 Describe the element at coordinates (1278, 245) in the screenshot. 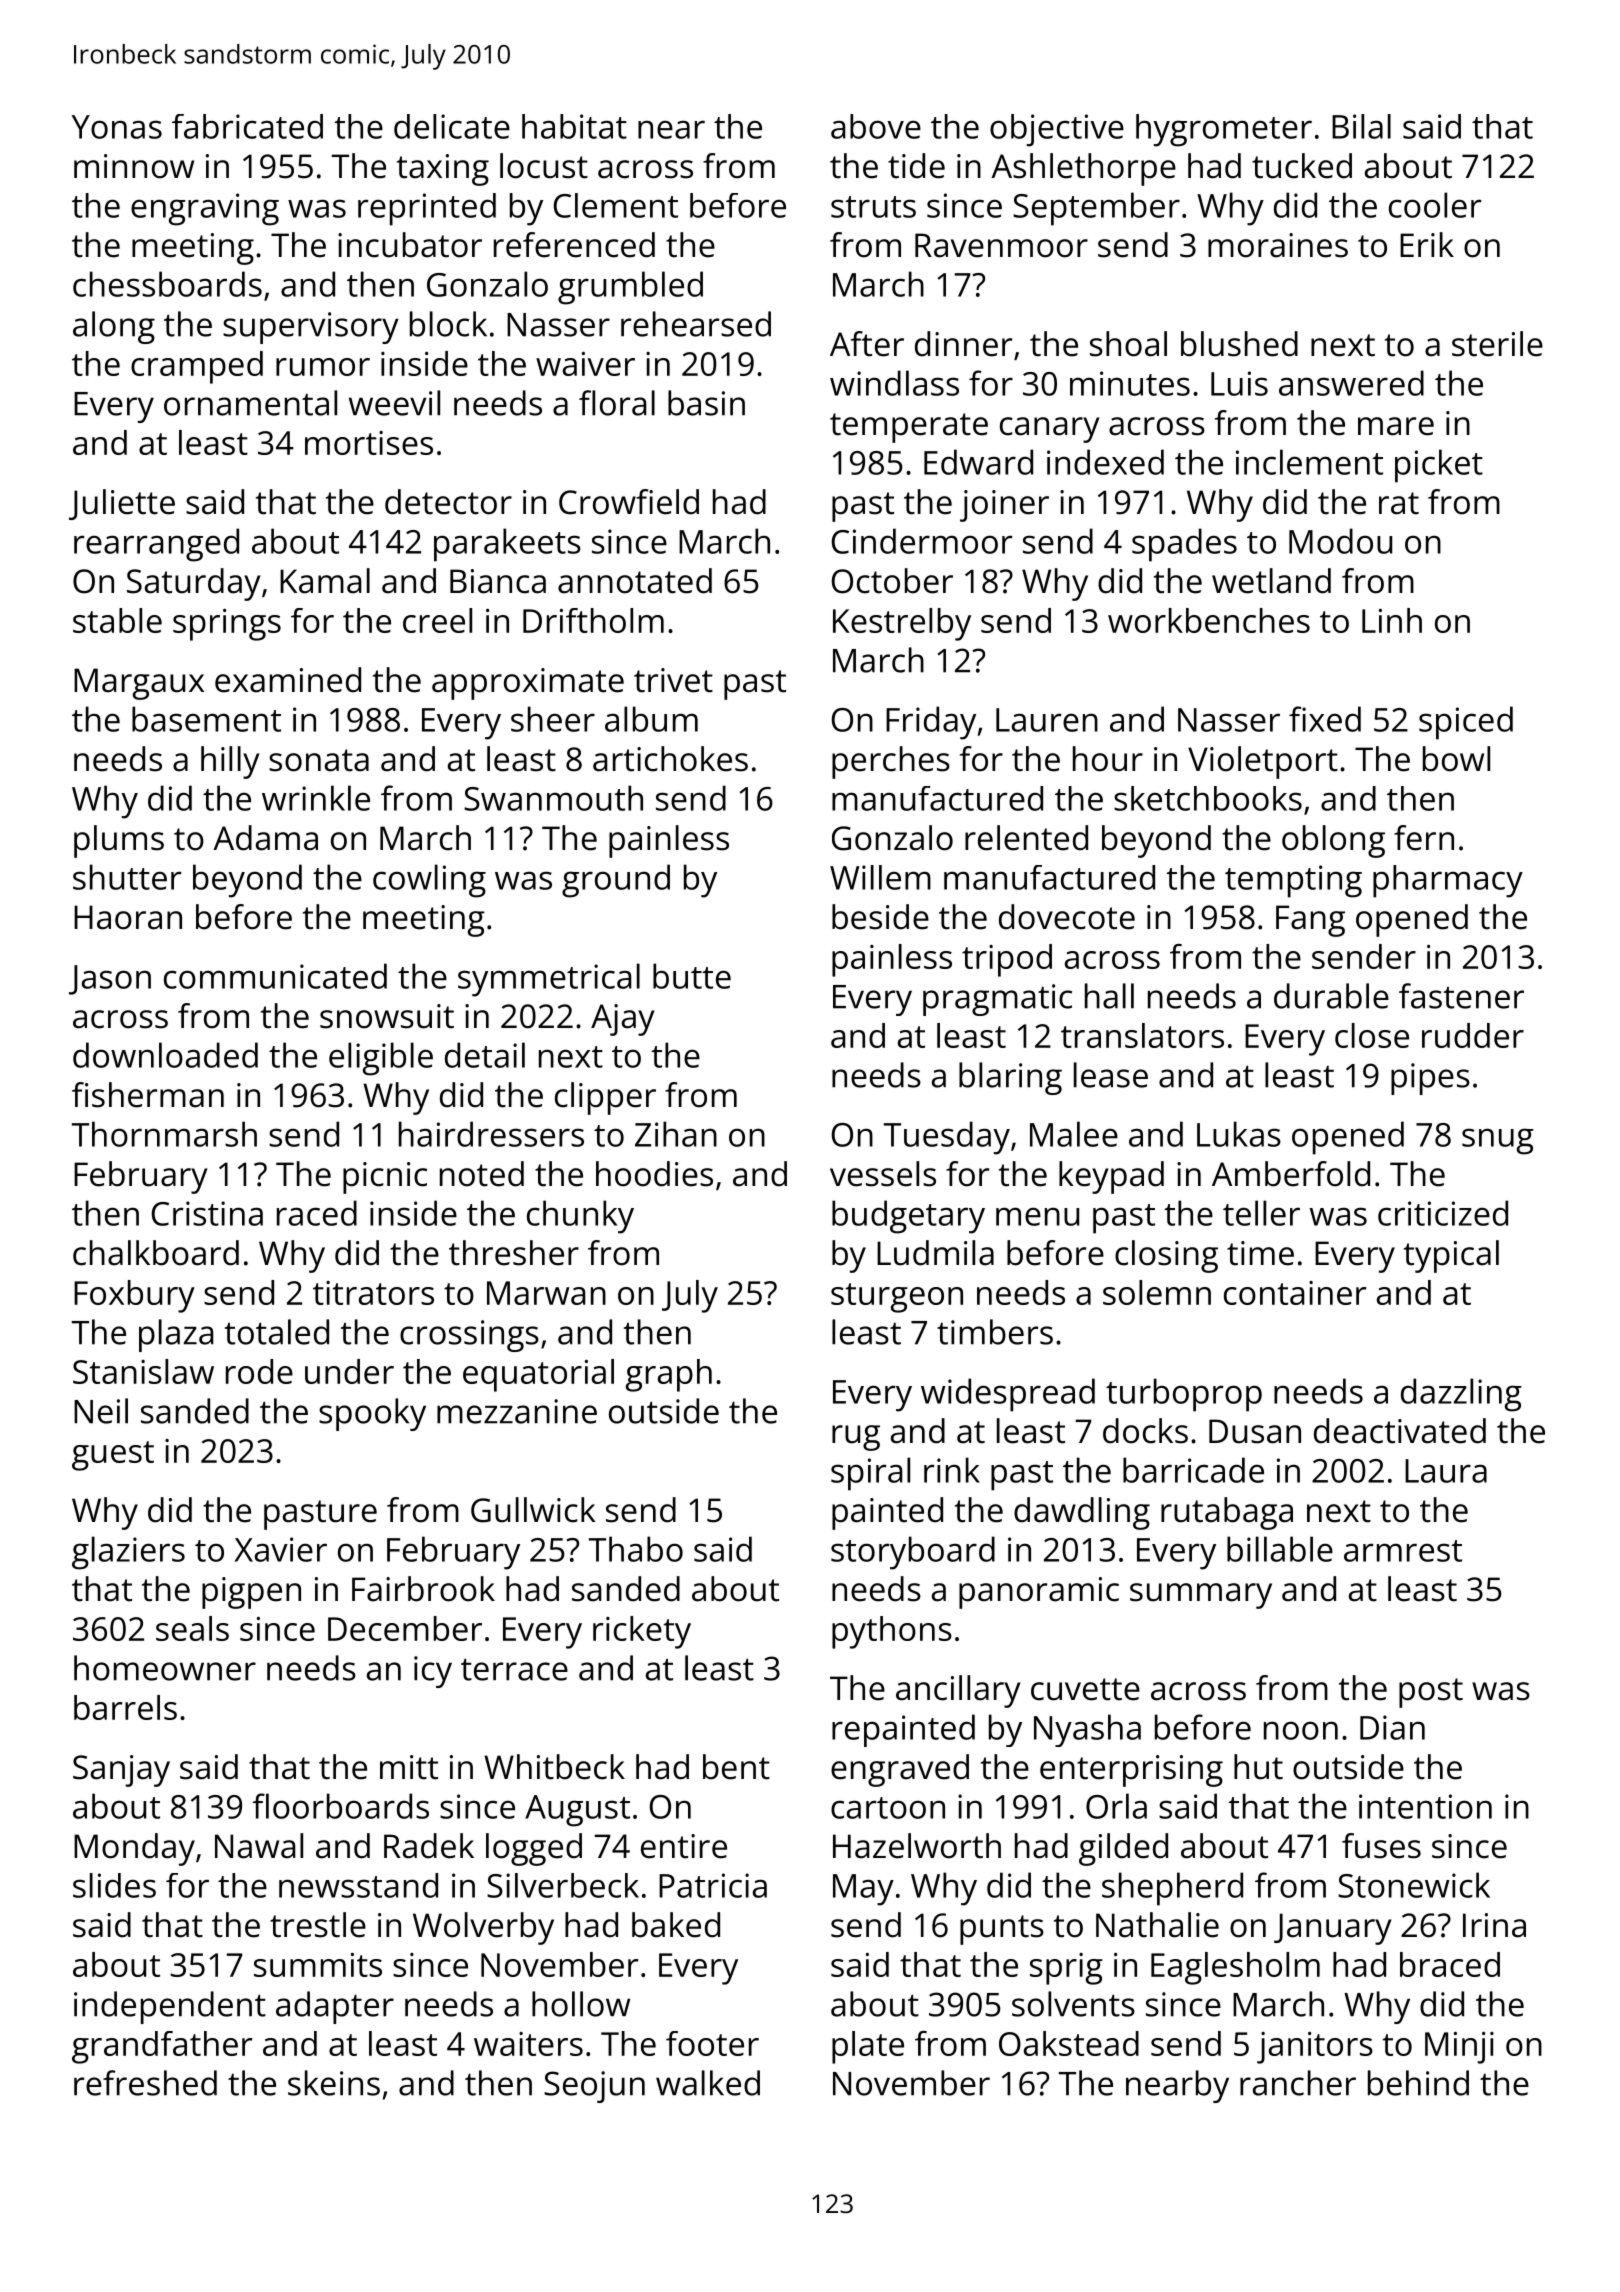

I see `moraines` at that location.
